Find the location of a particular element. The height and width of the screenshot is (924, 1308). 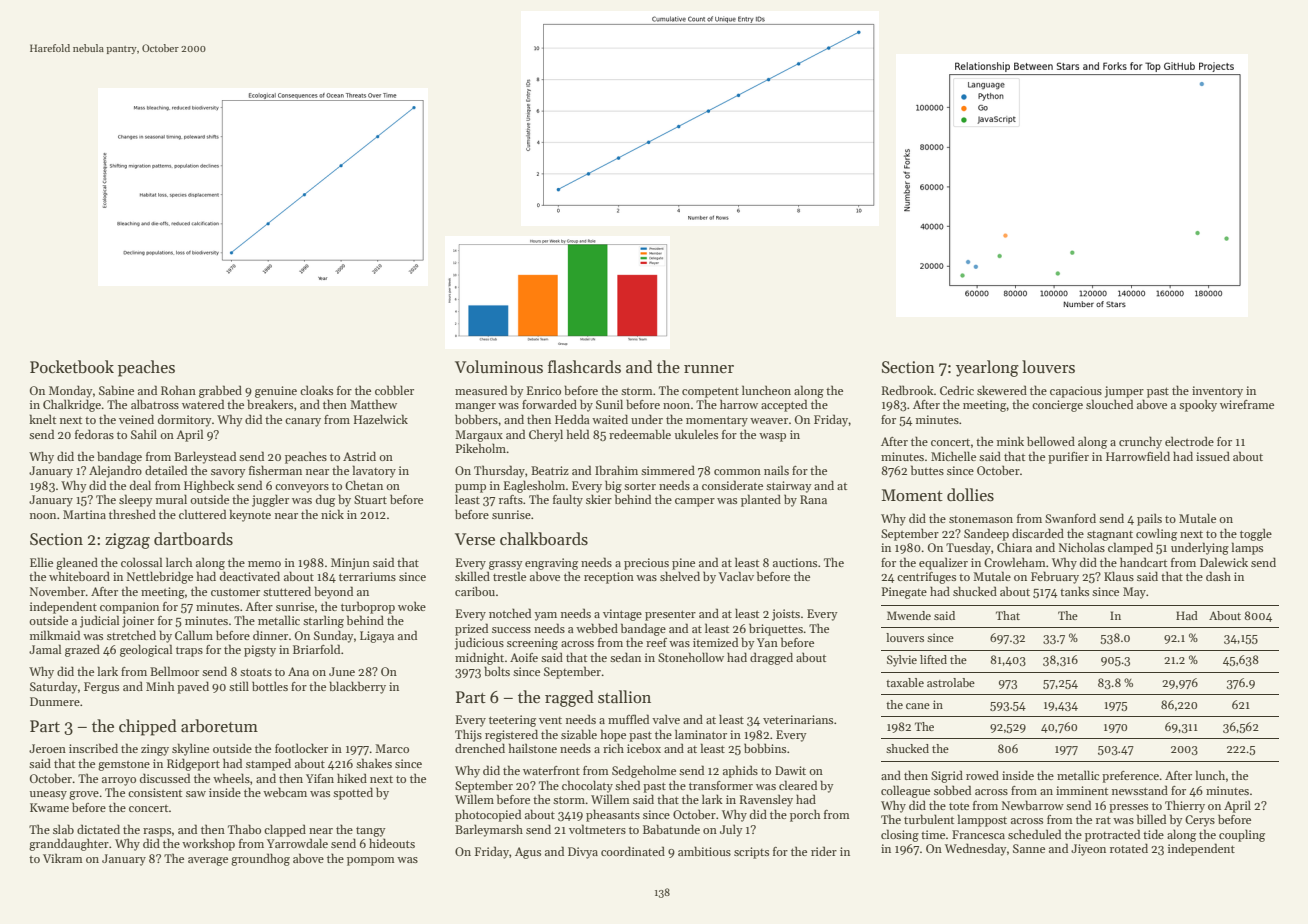

midnight is located at coordinates (479, 658).
